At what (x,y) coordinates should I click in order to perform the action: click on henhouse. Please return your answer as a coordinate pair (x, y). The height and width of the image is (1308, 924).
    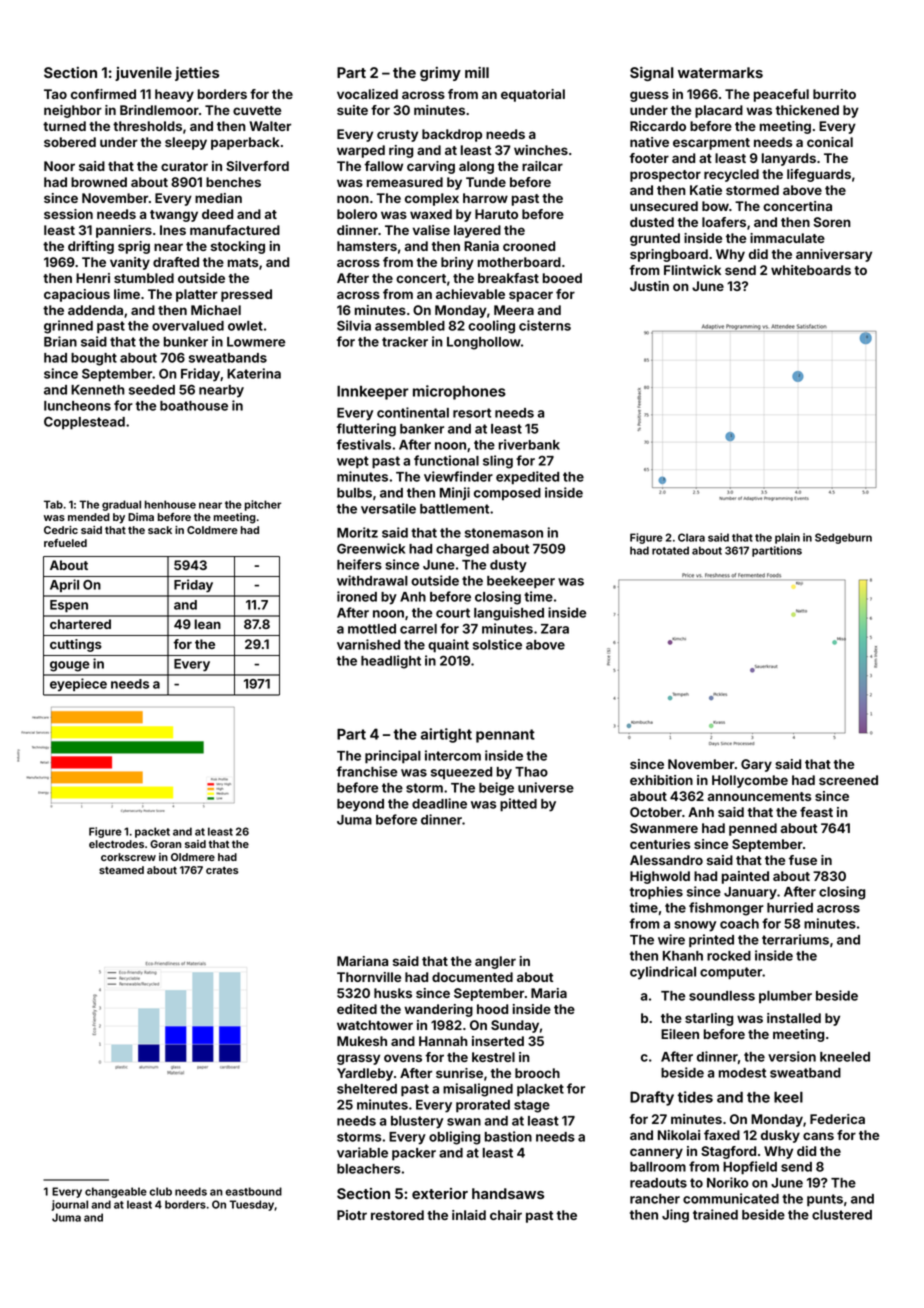
    Looking at the image, I should click on (170, 504).
